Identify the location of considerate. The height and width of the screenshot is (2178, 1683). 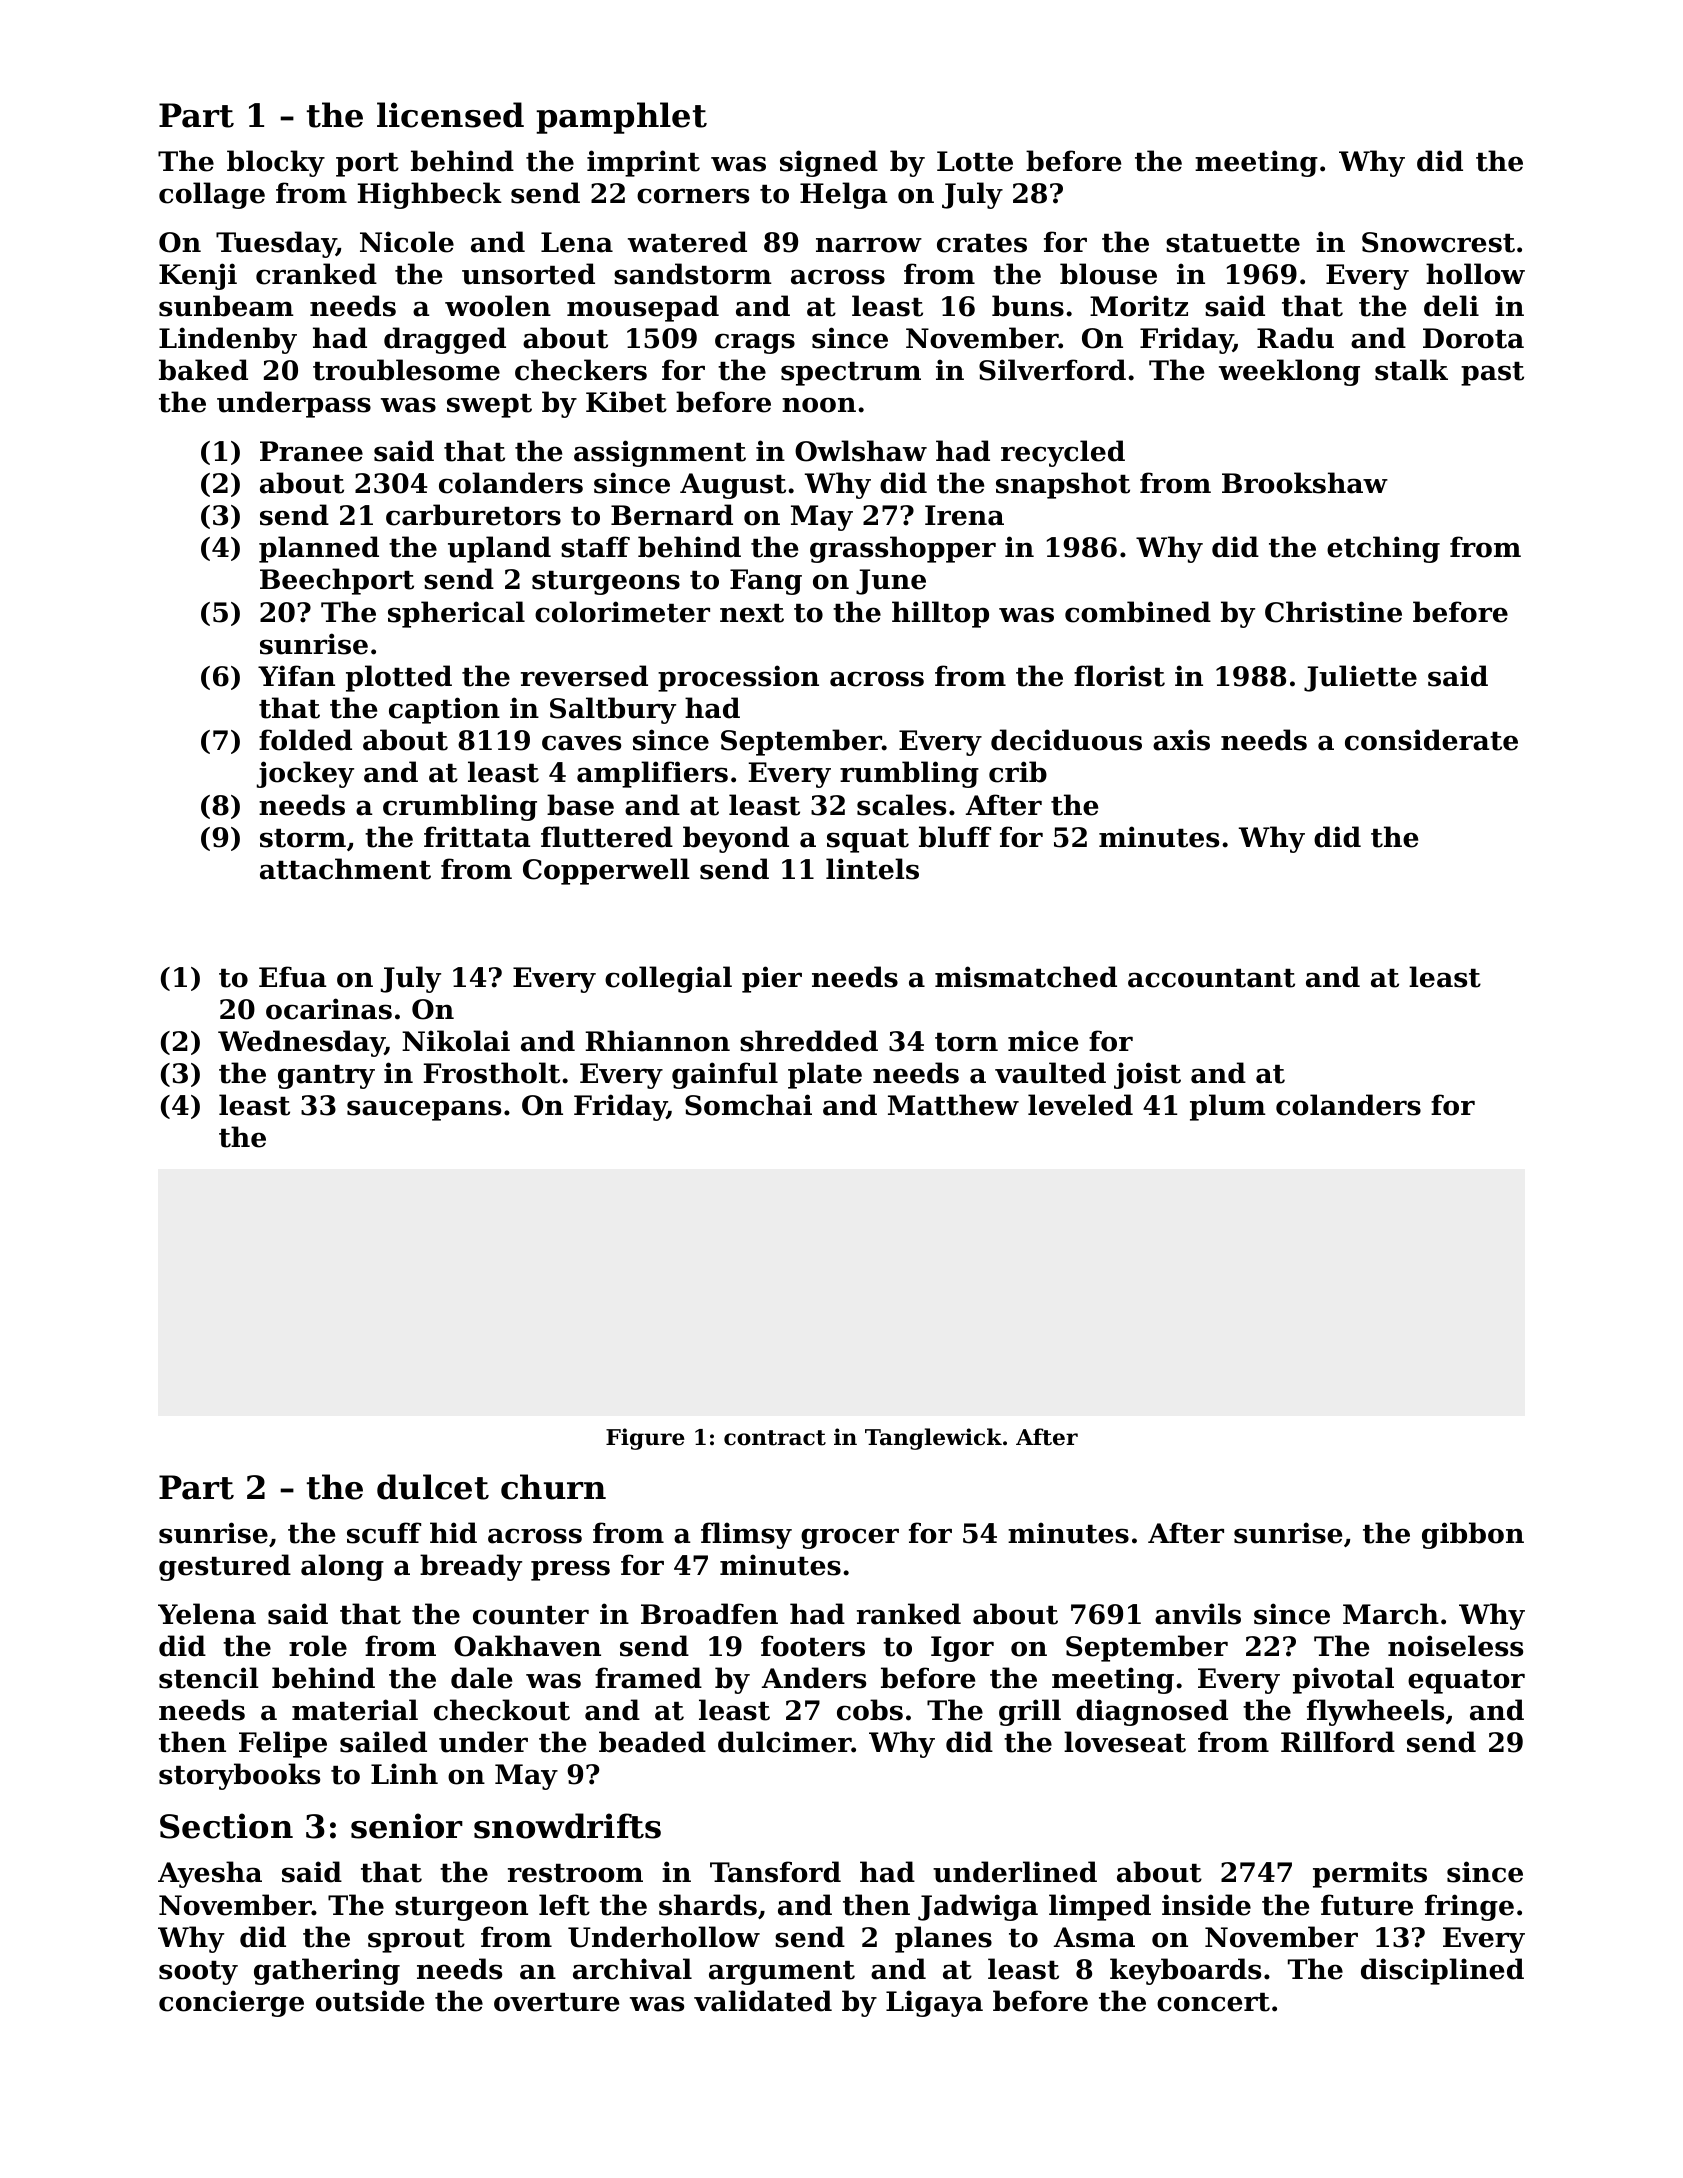
(1431, 740).
